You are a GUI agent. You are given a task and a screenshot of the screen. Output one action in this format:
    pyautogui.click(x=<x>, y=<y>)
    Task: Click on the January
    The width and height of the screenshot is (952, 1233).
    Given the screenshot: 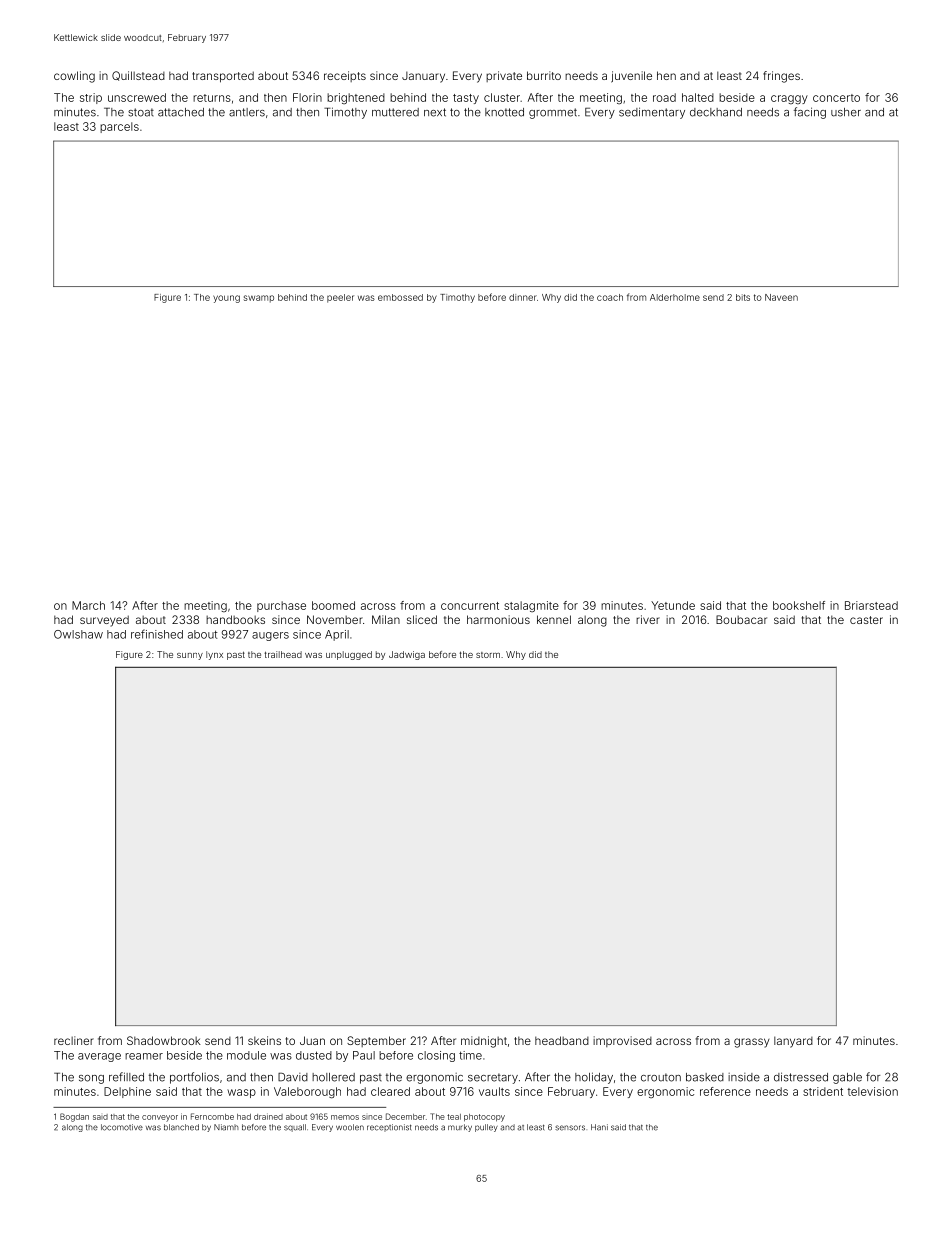 What is the action you would take?
    pyautogui.click(x=423, y=77)
